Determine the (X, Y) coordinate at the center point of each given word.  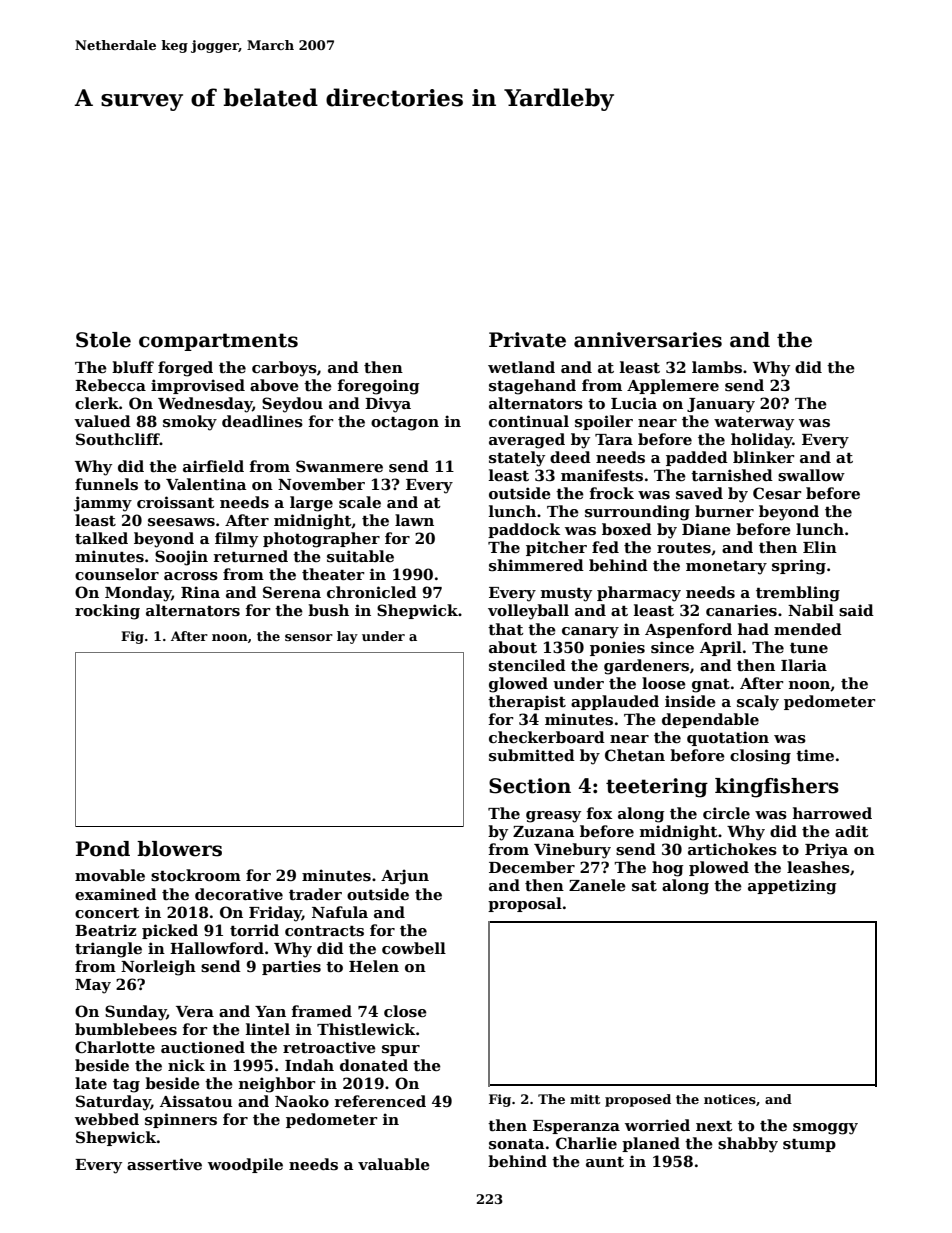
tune (809, 648)
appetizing (792, 887)
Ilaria (804, 665)
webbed (107, 1119)
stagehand (532, 387)
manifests (602, 475)
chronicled (372, 592)
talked (101, 538)
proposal (525, 904)
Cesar (777, 493)
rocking (107, 612)
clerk (97, 403)
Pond (103, 849)
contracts (324, 931)
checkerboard (547, 737)
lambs (717, 367)
